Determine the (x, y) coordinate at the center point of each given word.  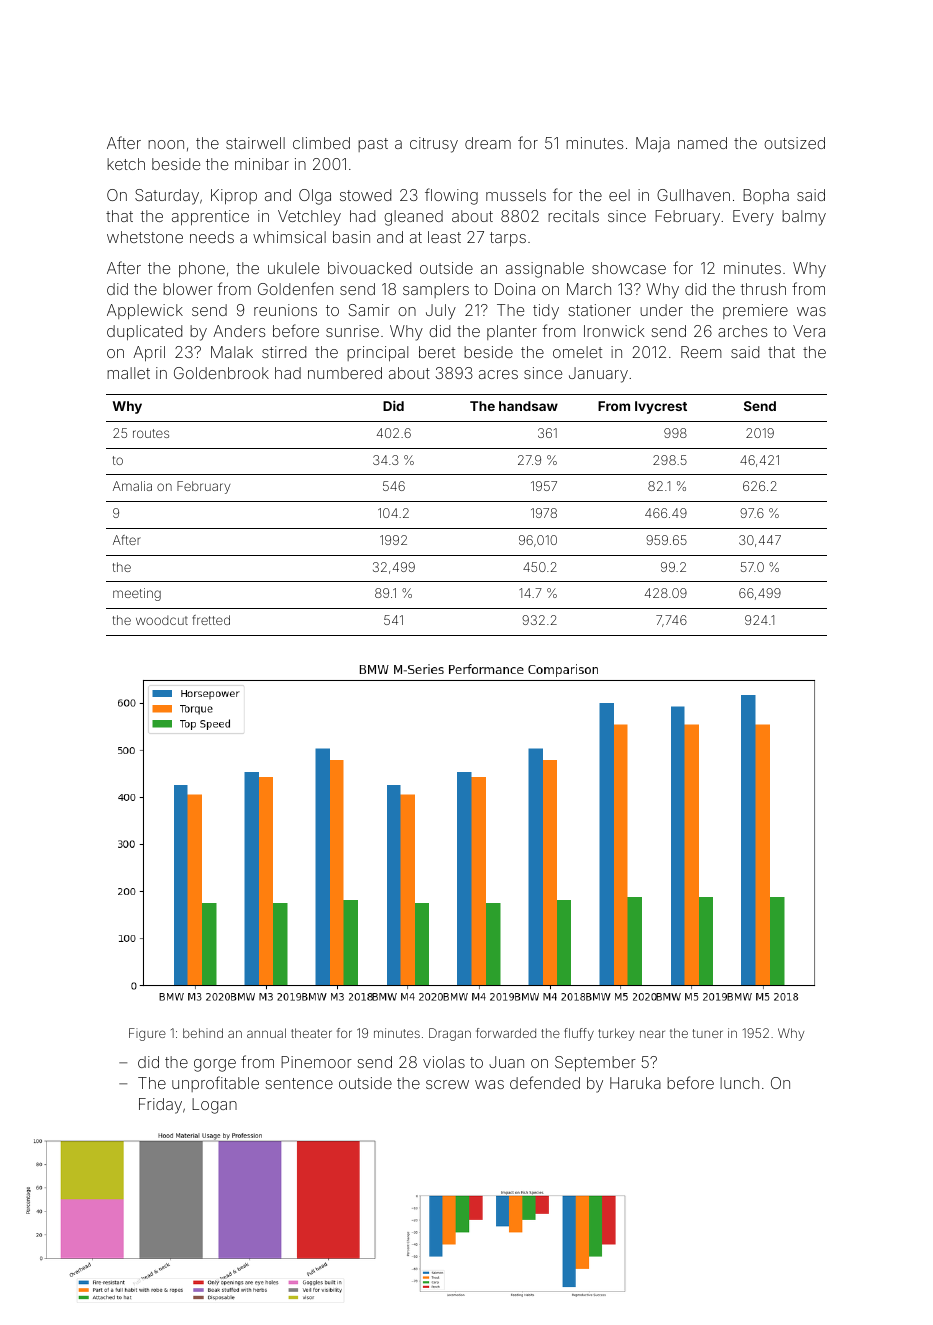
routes (151, 433)
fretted (211, 620)
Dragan (450, 1034)
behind (203, 1033)
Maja (653, 145)
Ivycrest (661, 407)
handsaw (528, 406)
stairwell (255, 143)
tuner (708, 1033)
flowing (451, 196)
